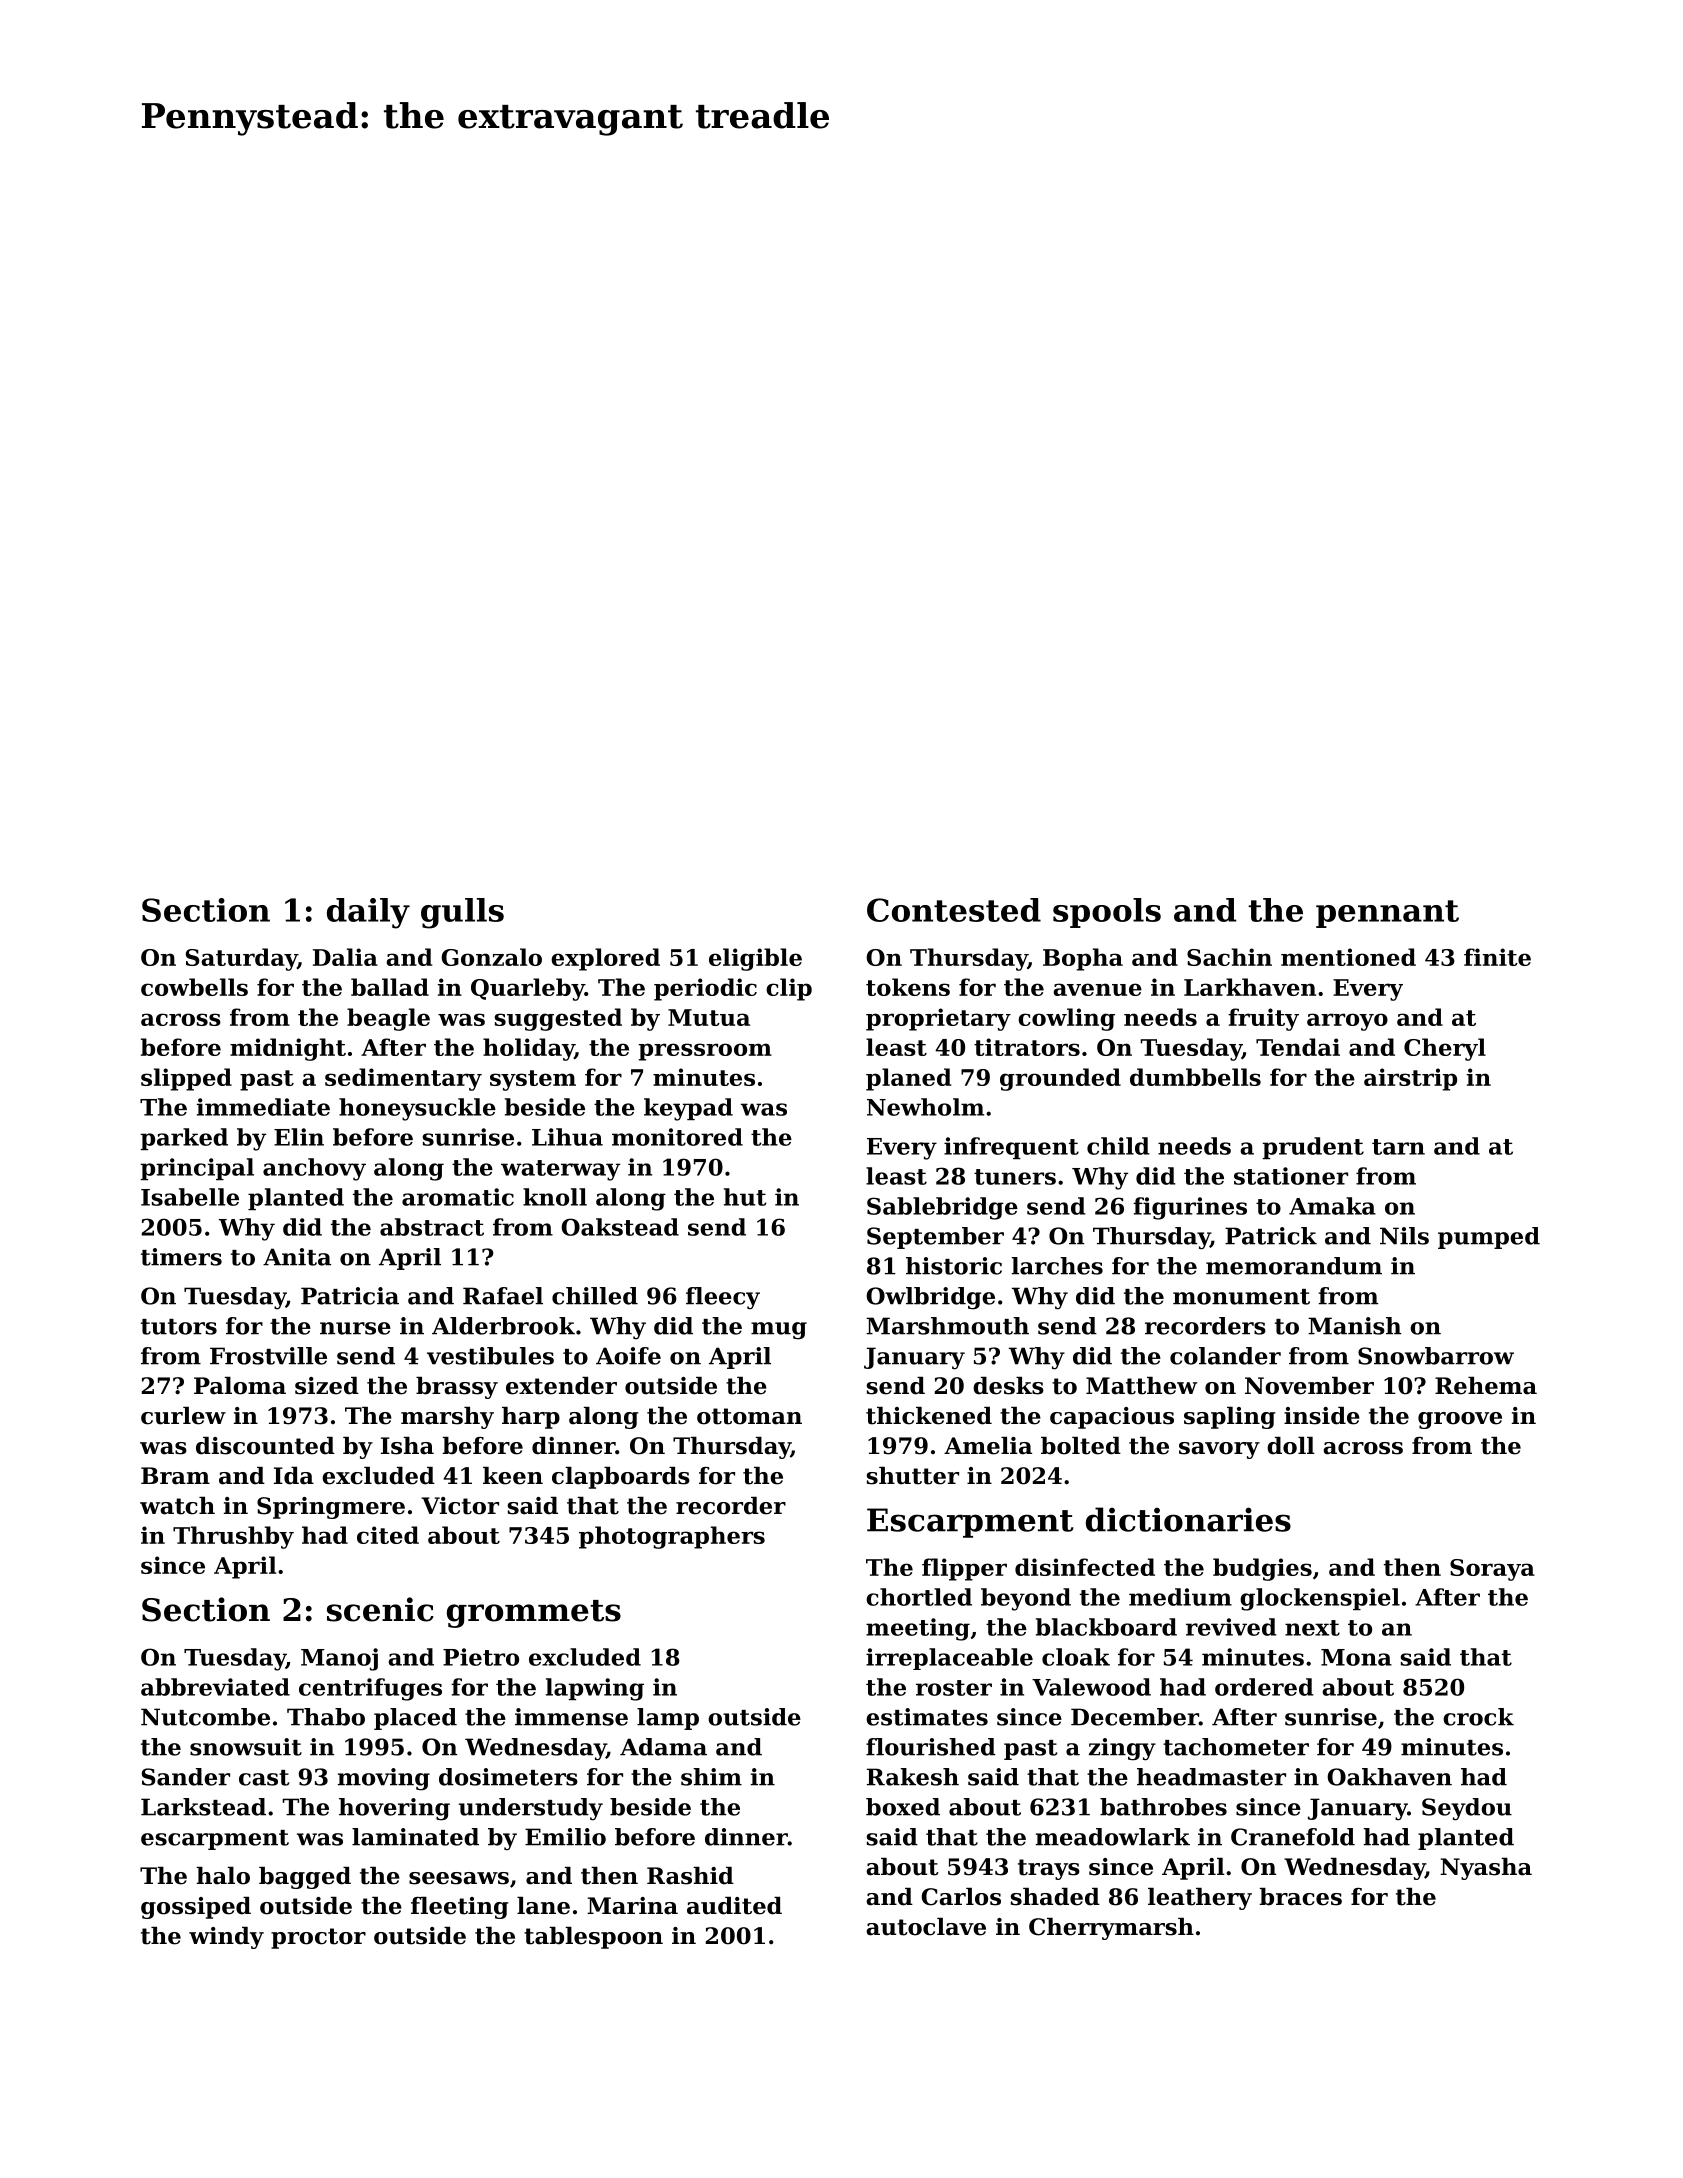 This page has height=2178, width=1683. Describe the element at coordinates (954, 910) in the page. I see `Contested` at that location.
